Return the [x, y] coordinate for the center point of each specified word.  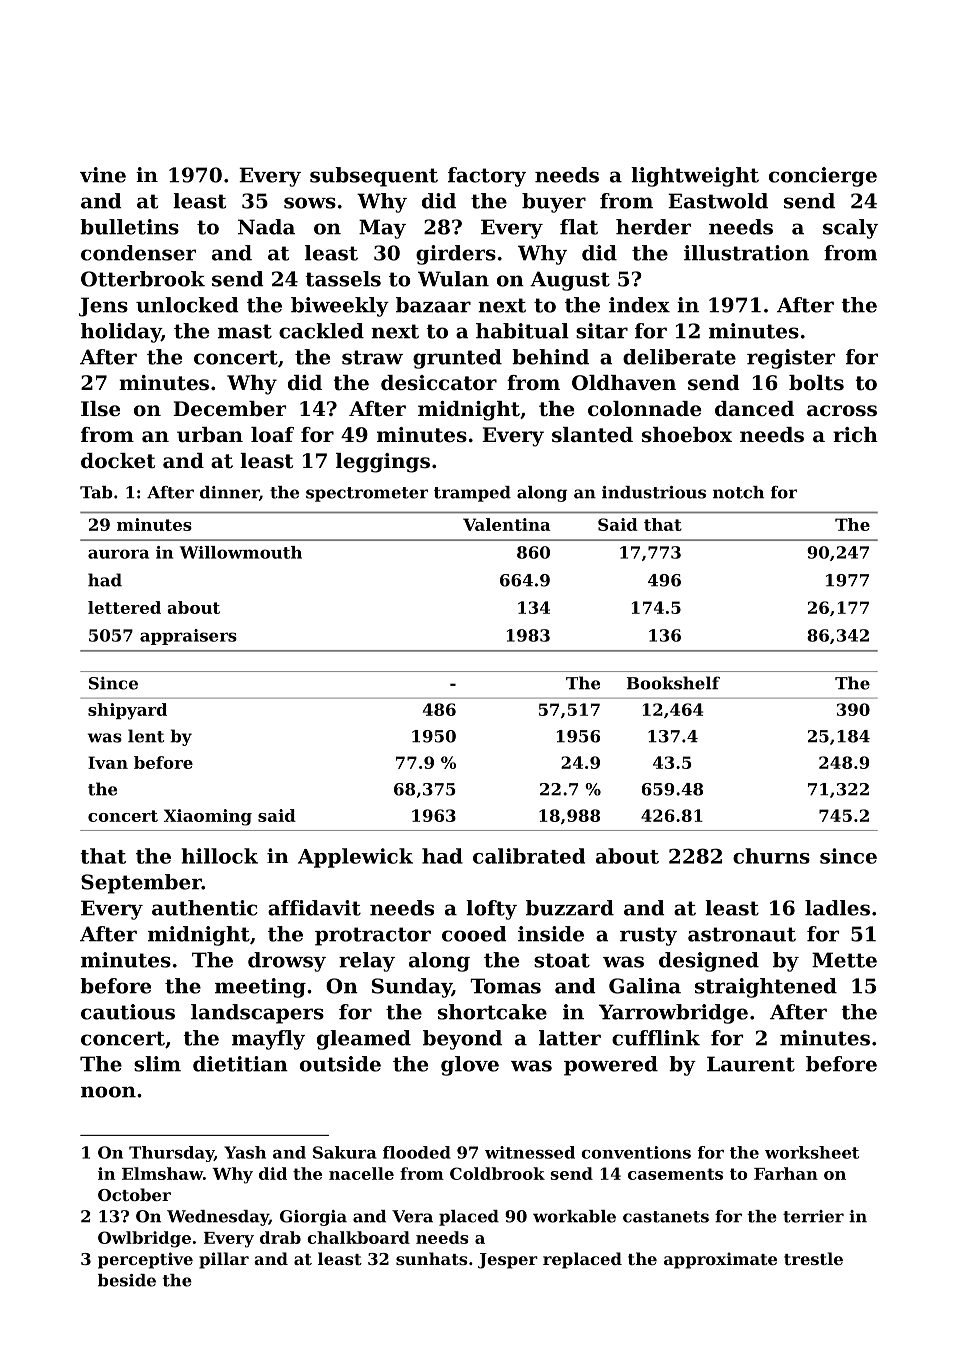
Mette [844, 960]
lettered [124, 607]
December [229, 409]
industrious [654, 492]
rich [855, 435]
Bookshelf [673, 683]
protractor [373, 936]
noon [108, 1092]
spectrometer [367, 494]
